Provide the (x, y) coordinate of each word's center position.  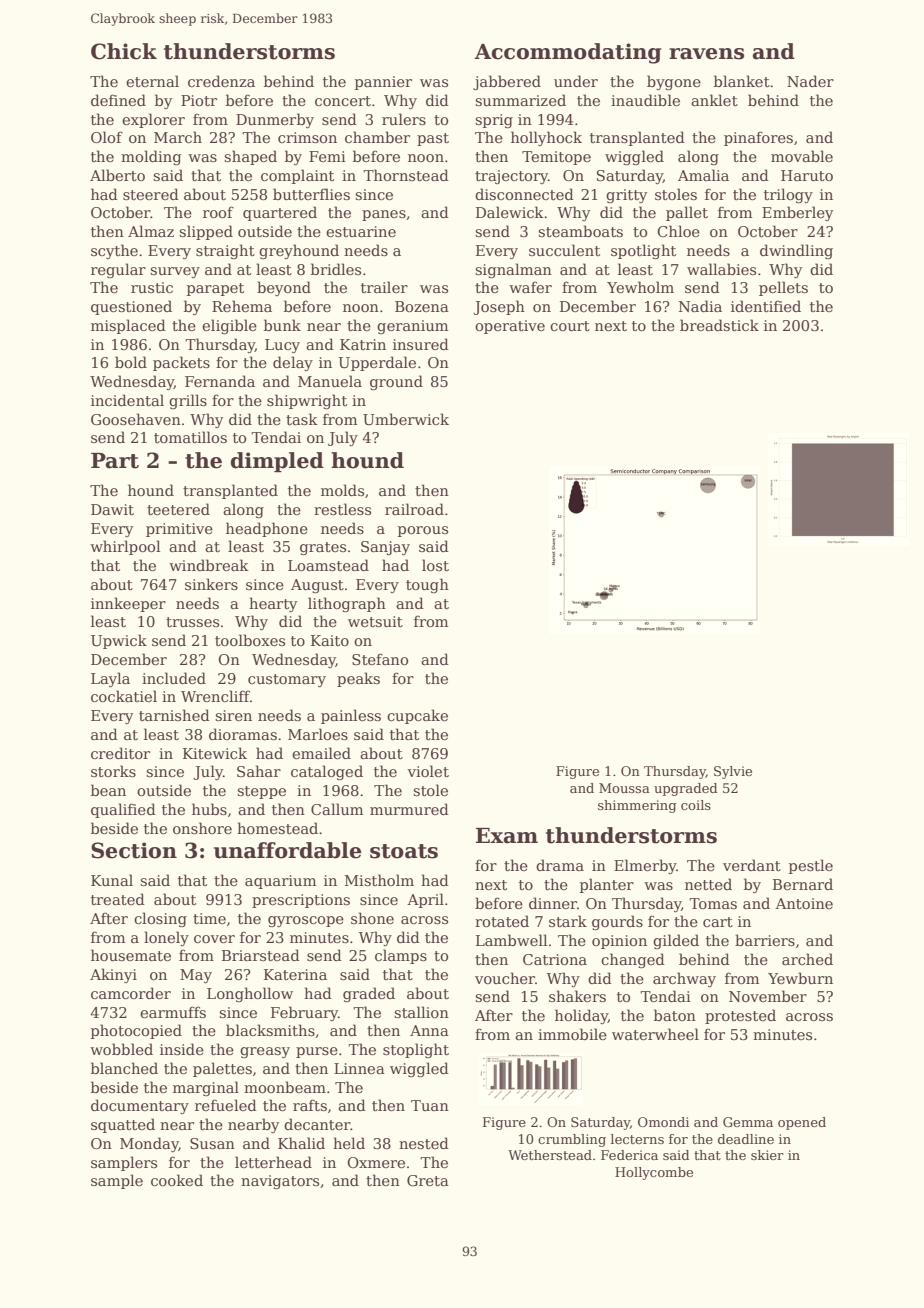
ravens (706, 54)
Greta (428, 1180)
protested (740, 1016)
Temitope (556, 158)
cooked (177, 1180)
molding (151, 157)
